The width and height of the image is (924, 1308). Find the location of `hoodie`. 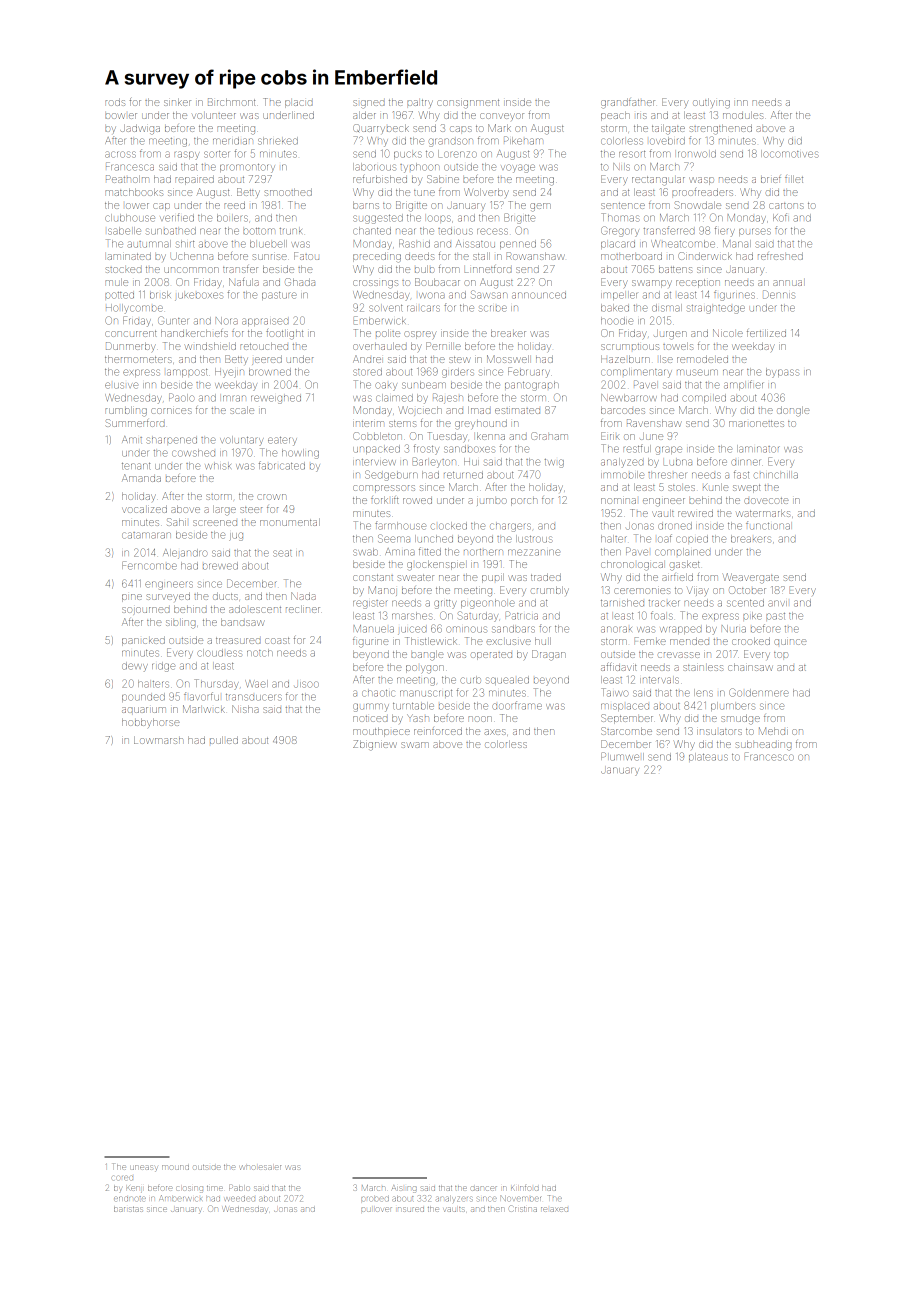

hoodie is located at coordinates (617, 321).
